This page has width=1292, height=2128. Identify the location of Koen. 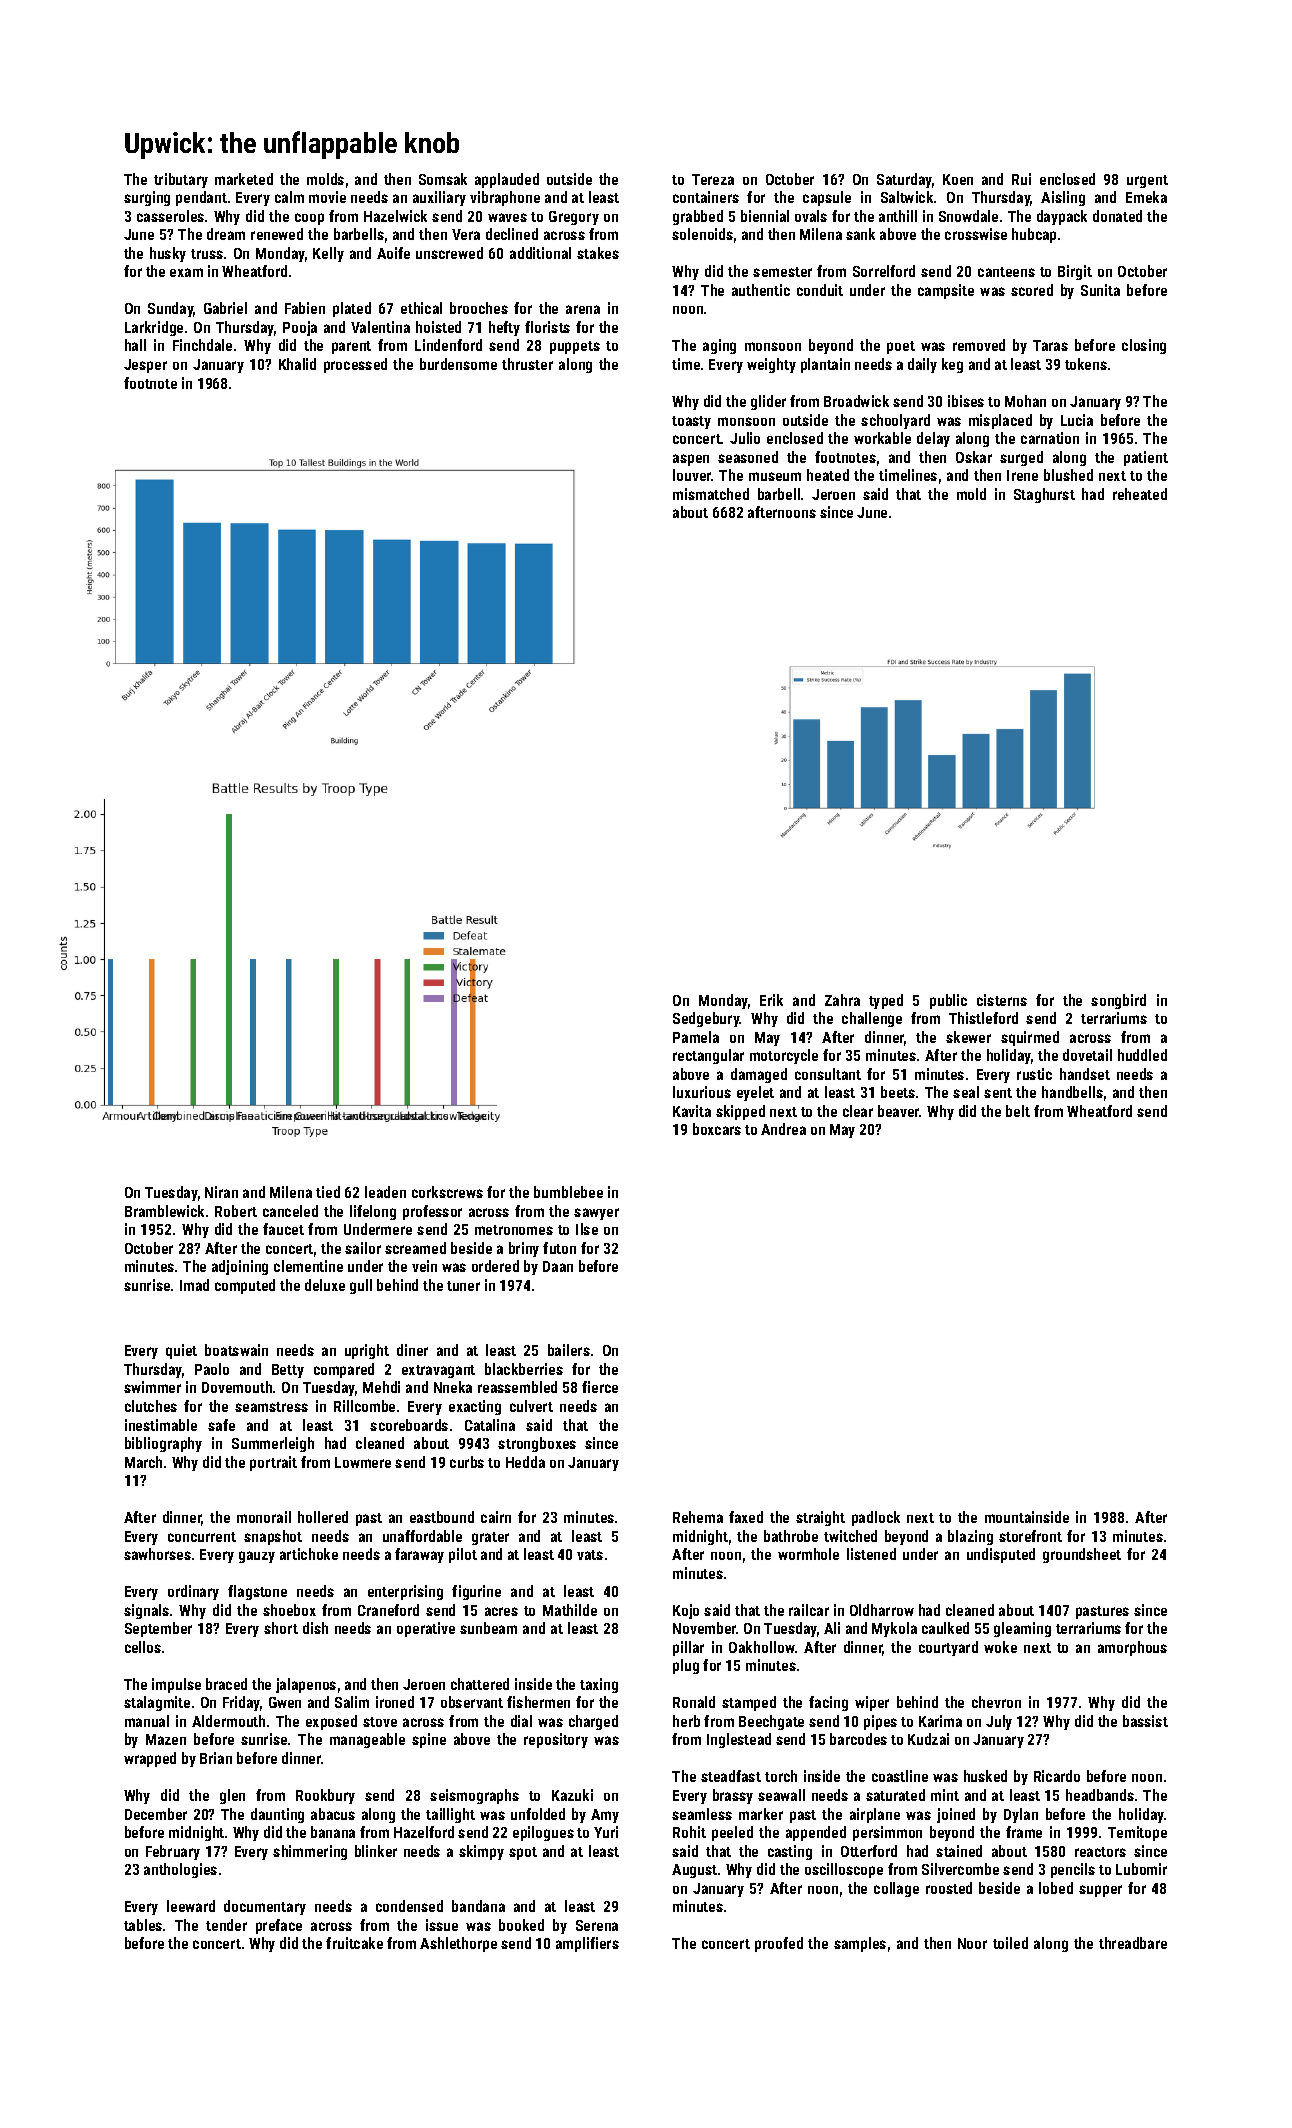
(958, 179).
